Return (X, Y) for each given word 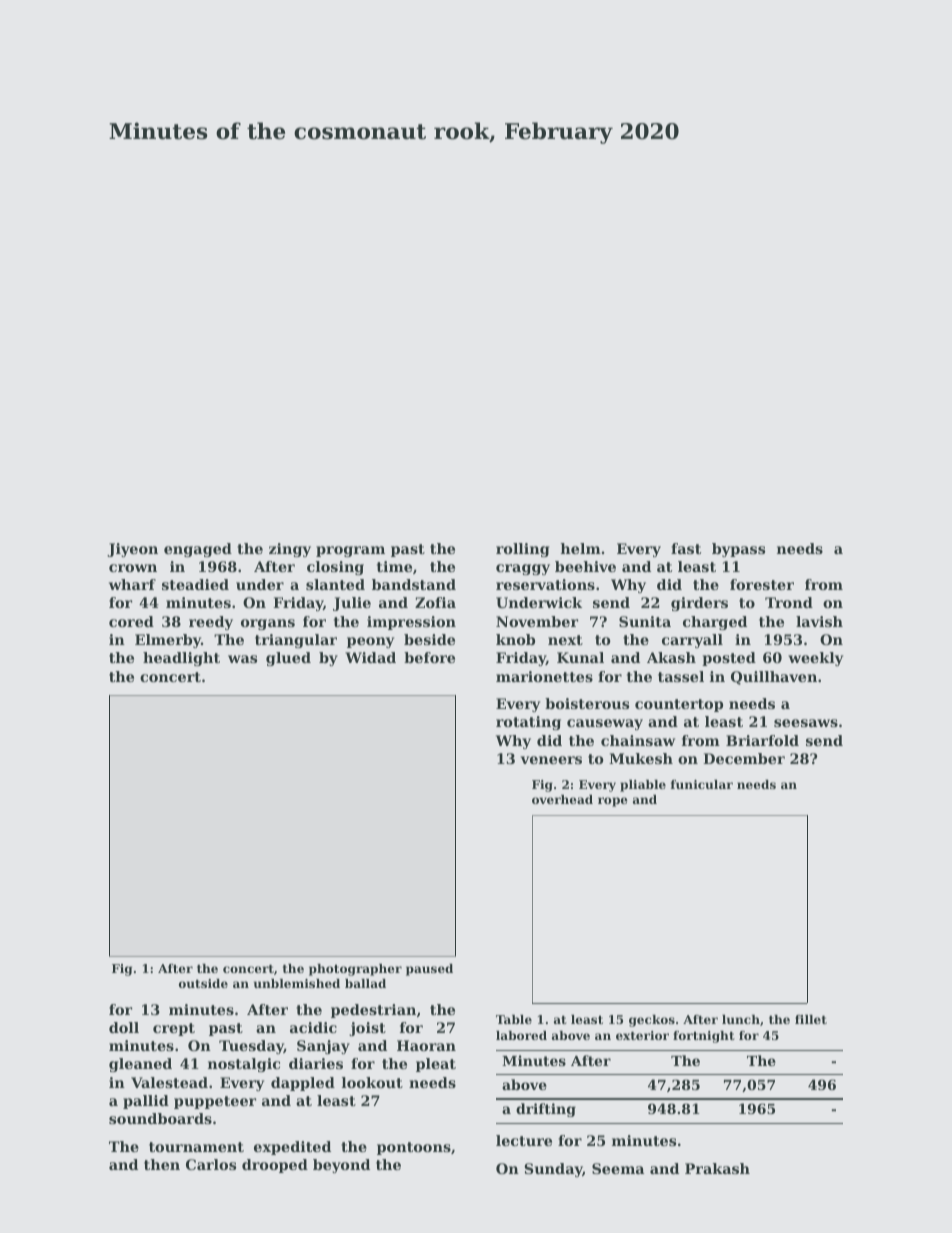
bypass (738, 550)
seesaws (806, 723)
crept (174, 1029)
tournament (196, 1147)
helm (580, 548)
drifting (546, 1110)
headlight (181, 659)
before (429, 657)
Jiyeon (132, 550)
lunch (741, 1019)
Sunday (553, 1170)
